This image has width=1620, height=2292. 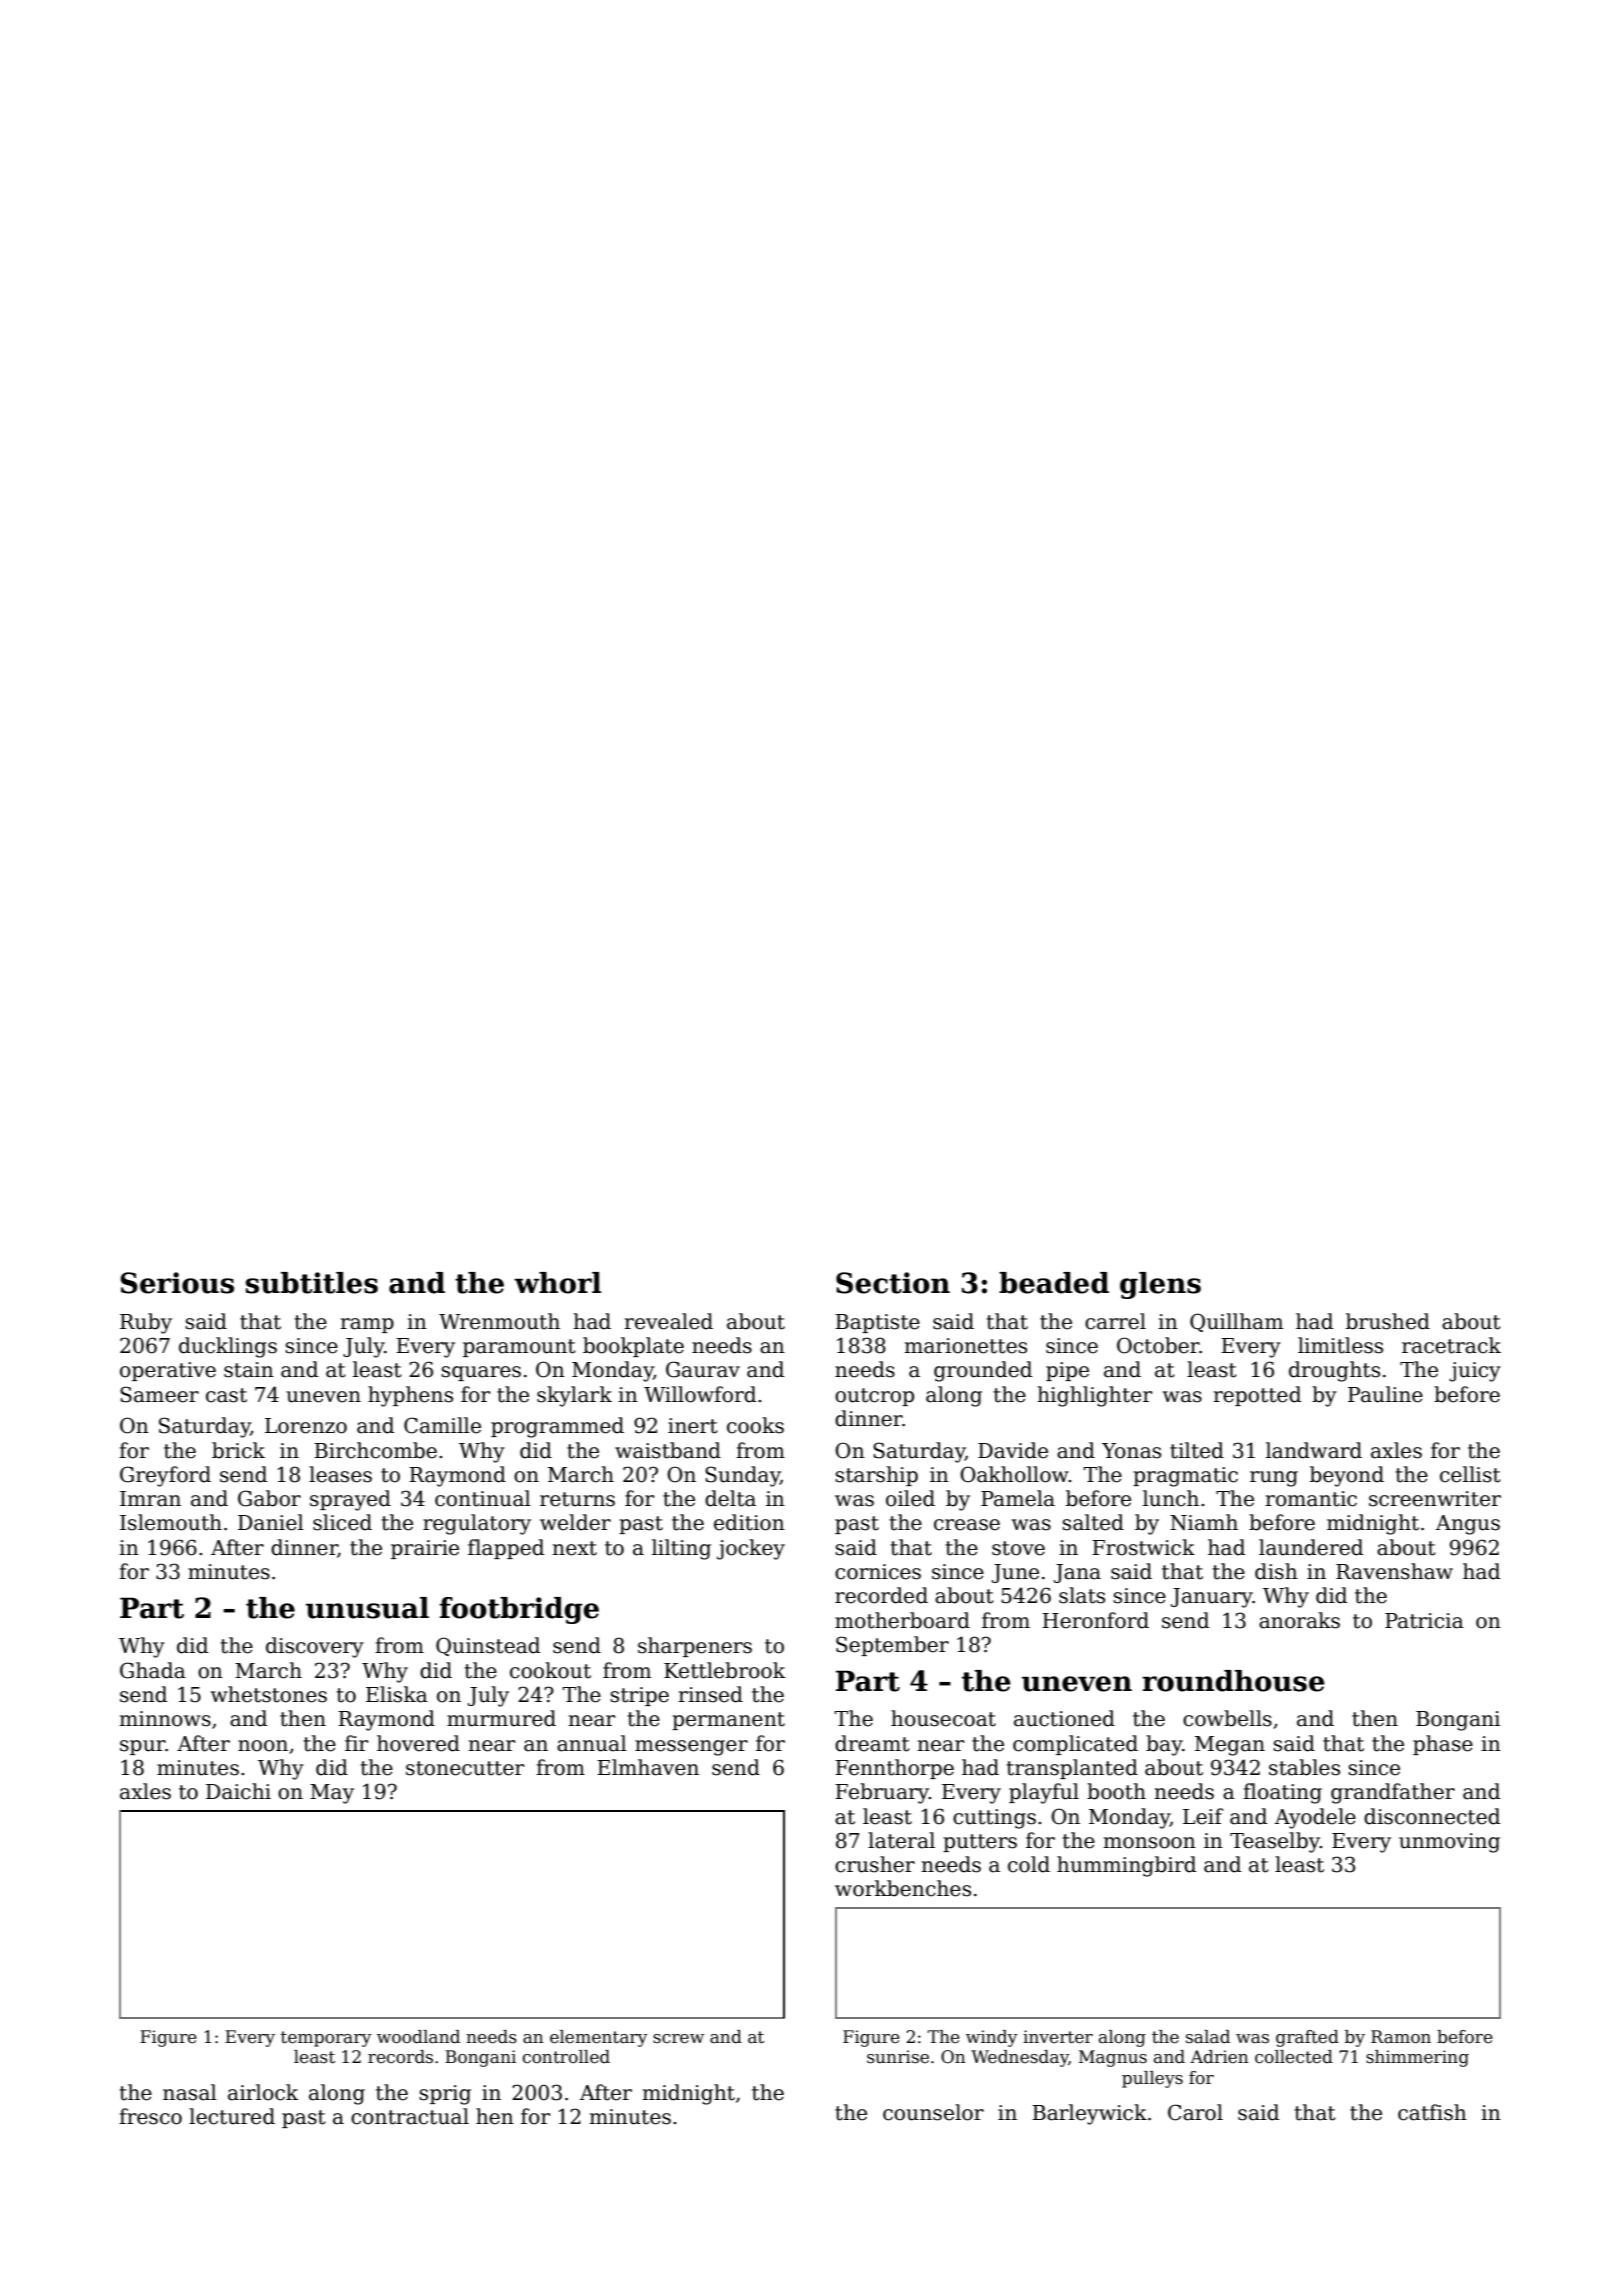 What do you see at coordinates (901, 1840) in the image?
I see `lateral` at bounding box center [901, 1840].
